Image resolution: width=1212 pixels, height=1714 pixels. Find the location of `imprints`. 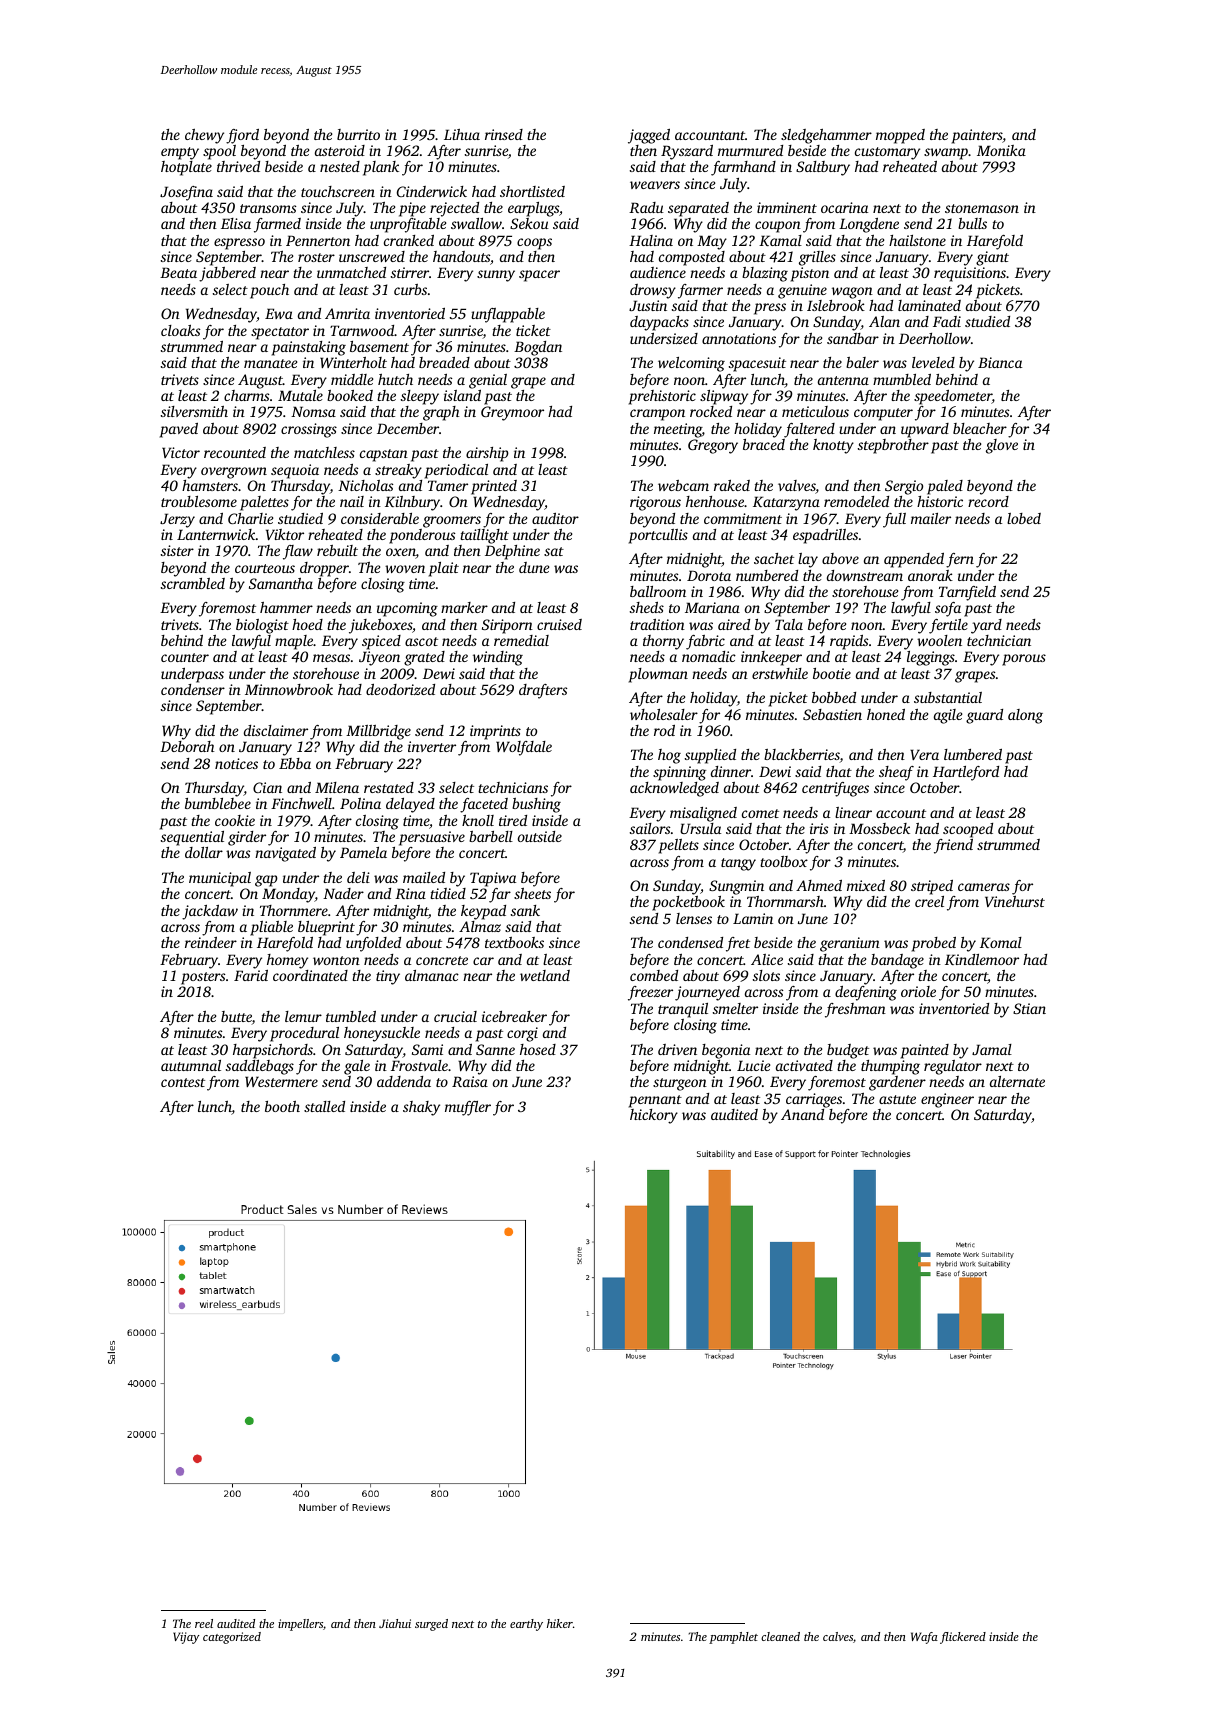

imprints is located at coordinates (495, 732).
